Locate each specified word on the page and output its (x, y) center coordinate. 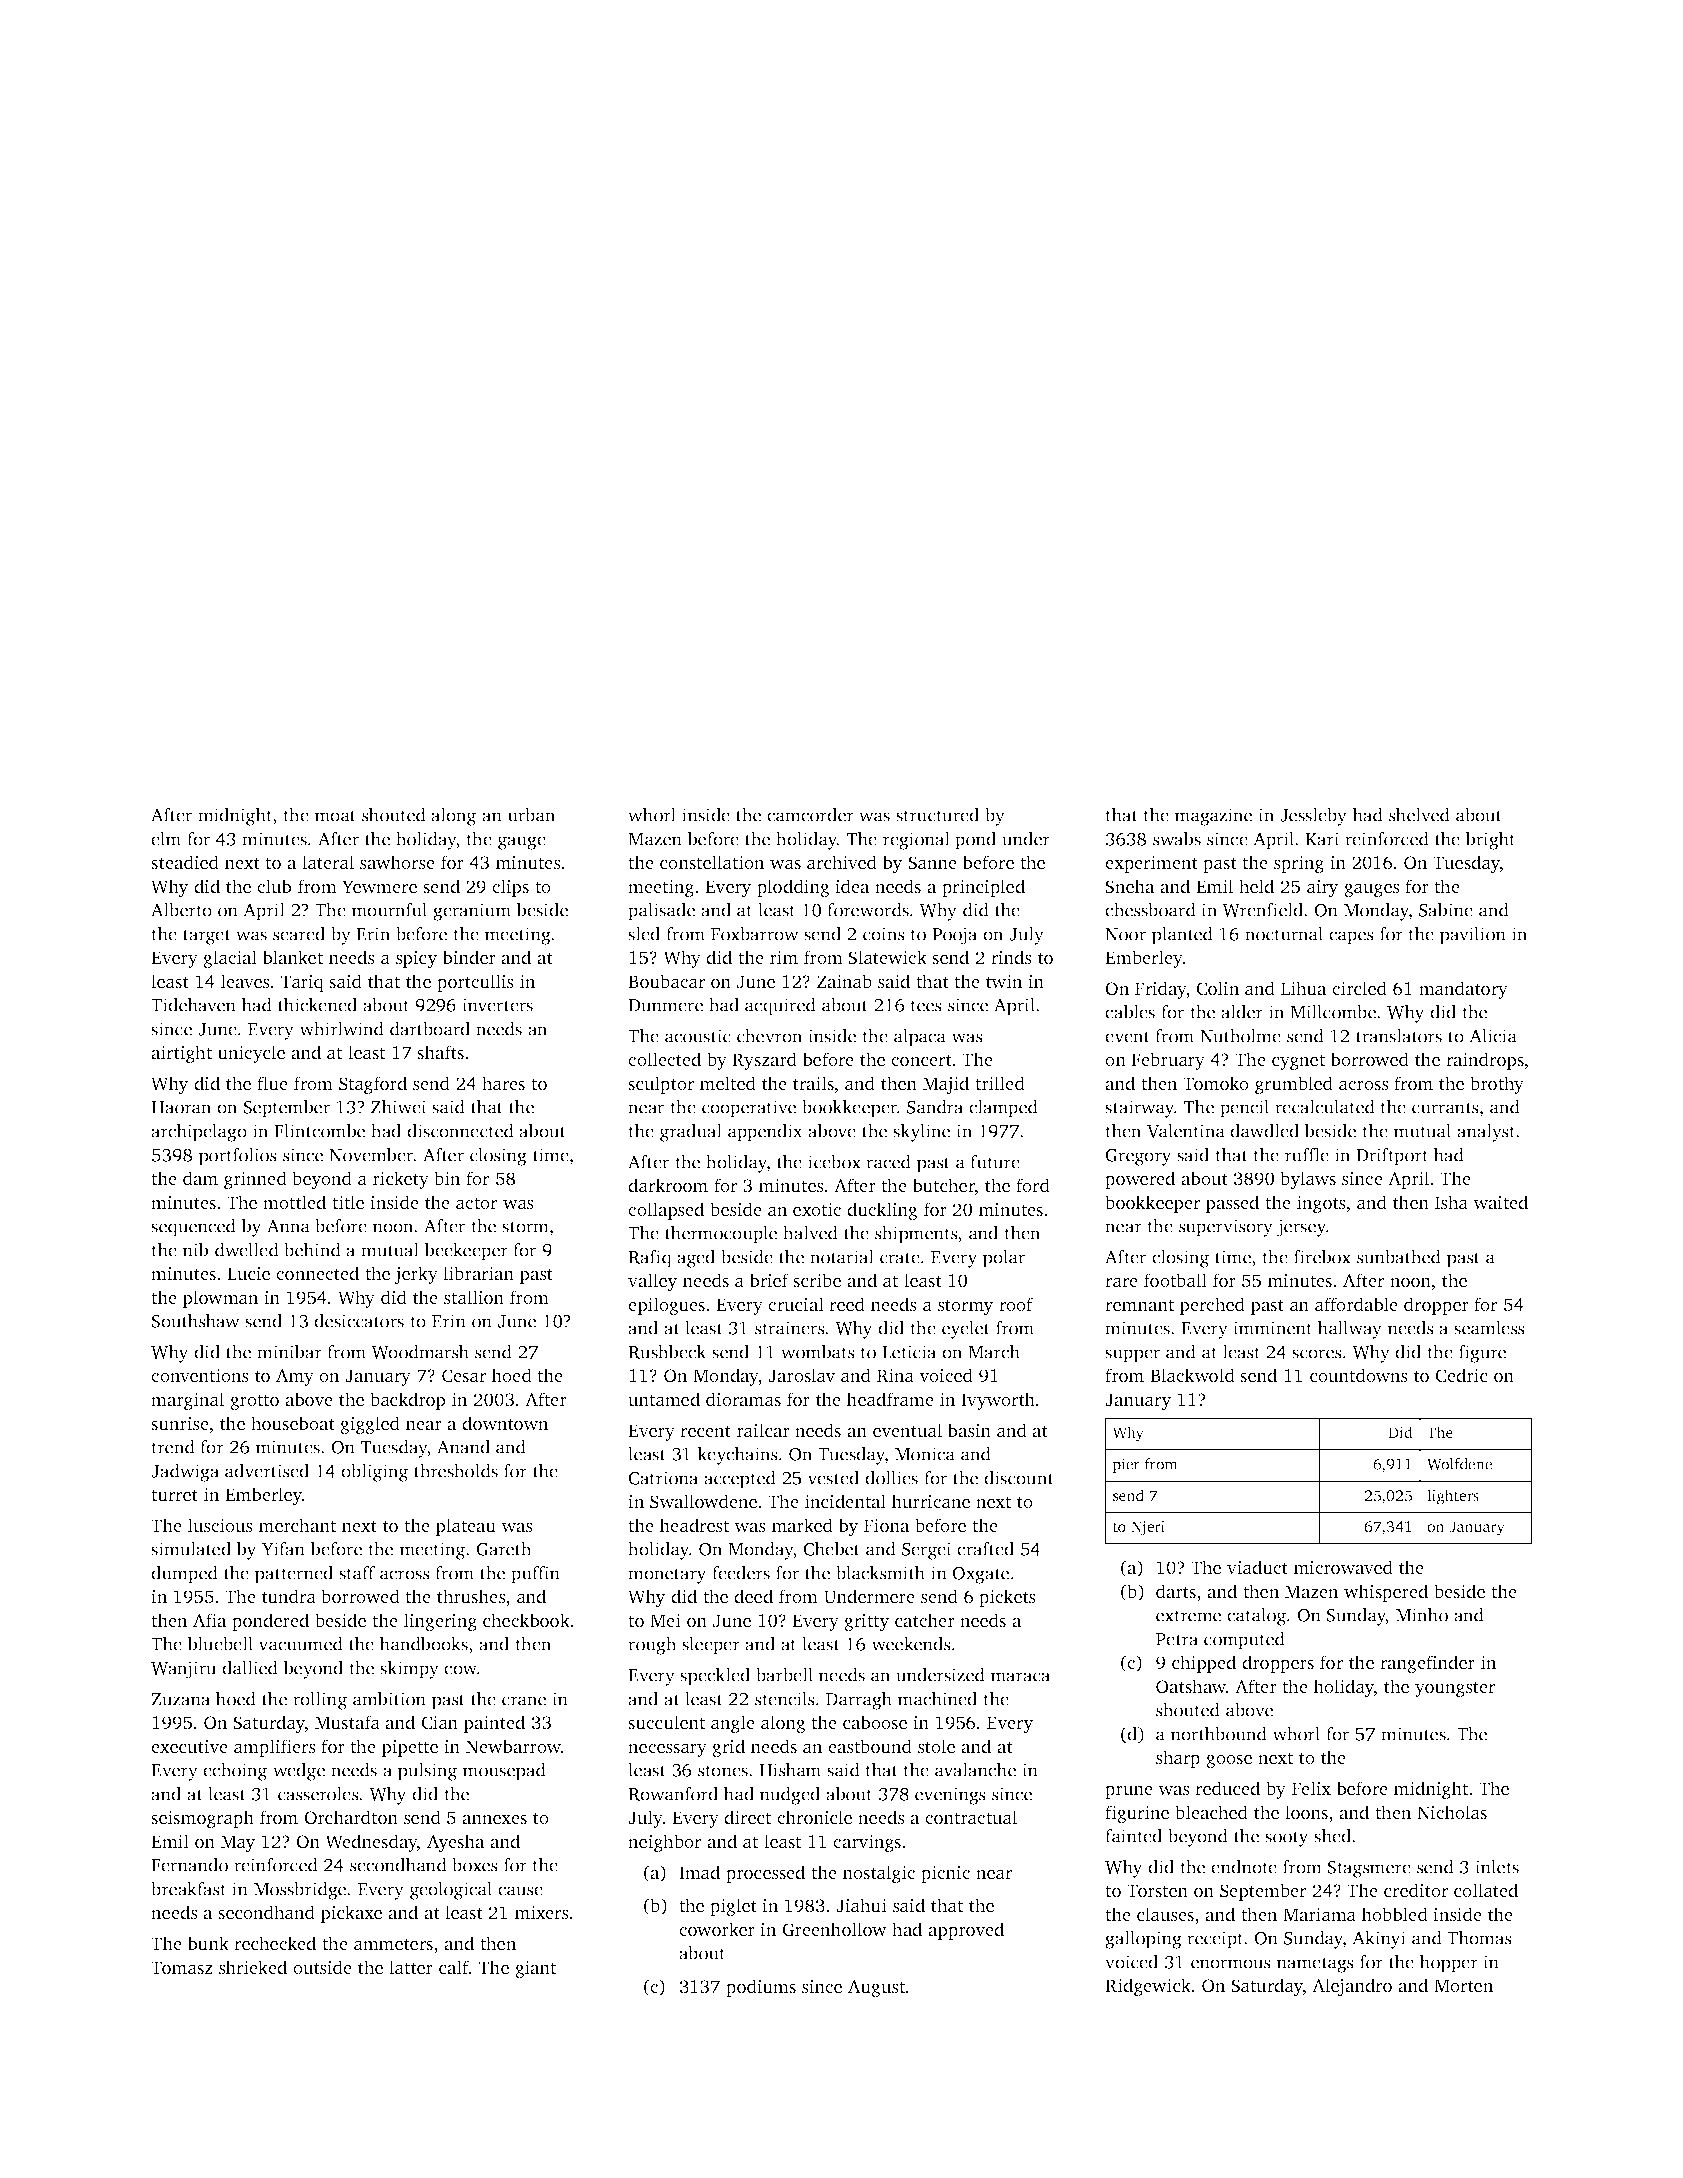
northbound (1219, 1734)
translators (1399, 1036)
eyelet (966, 1330)
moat (335, 816)
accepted (740, 1480)
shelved (1419, 815)
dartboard (430, 1029)
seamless (1489, 1328)
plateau (466, 1527)
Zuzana (180, 1699)
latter (411, 1967)
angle (733, 1724)
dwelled (247, 1250)
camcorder (810, 815)
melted (728, 1083)
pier (1126, 1465)
